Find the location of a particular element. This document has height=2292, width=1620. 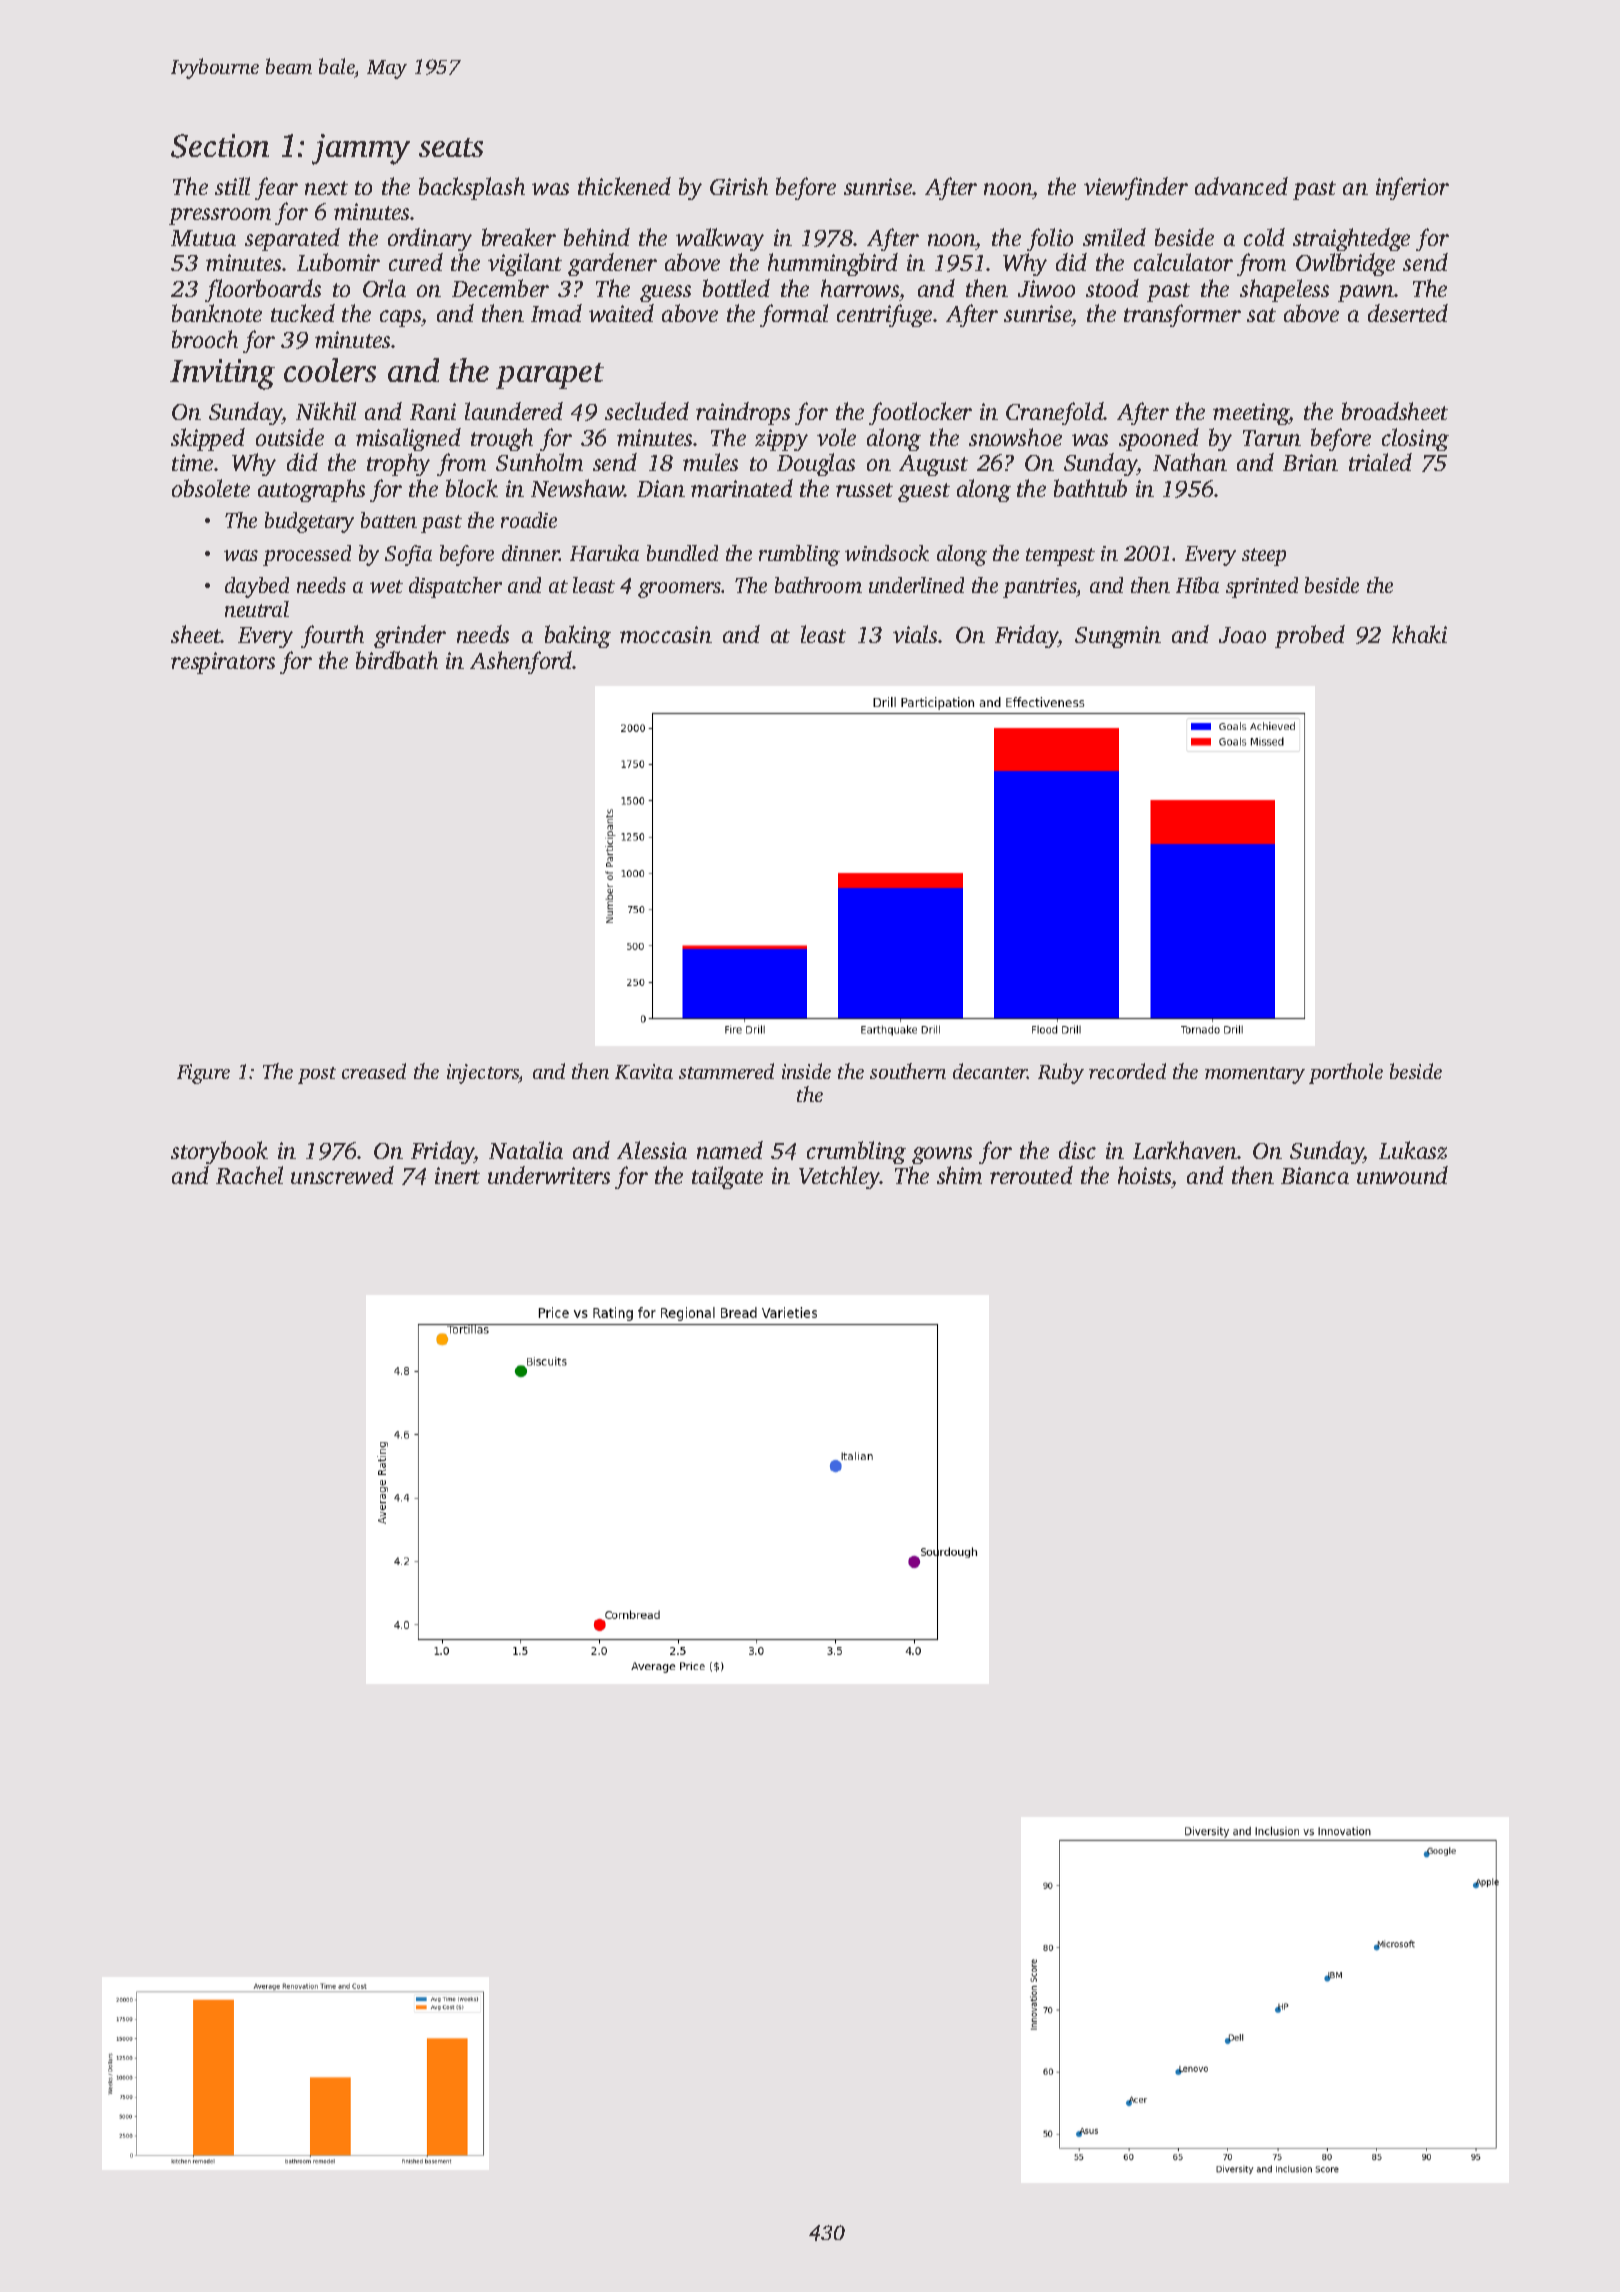

processed is located at coordinates (307, 555).
